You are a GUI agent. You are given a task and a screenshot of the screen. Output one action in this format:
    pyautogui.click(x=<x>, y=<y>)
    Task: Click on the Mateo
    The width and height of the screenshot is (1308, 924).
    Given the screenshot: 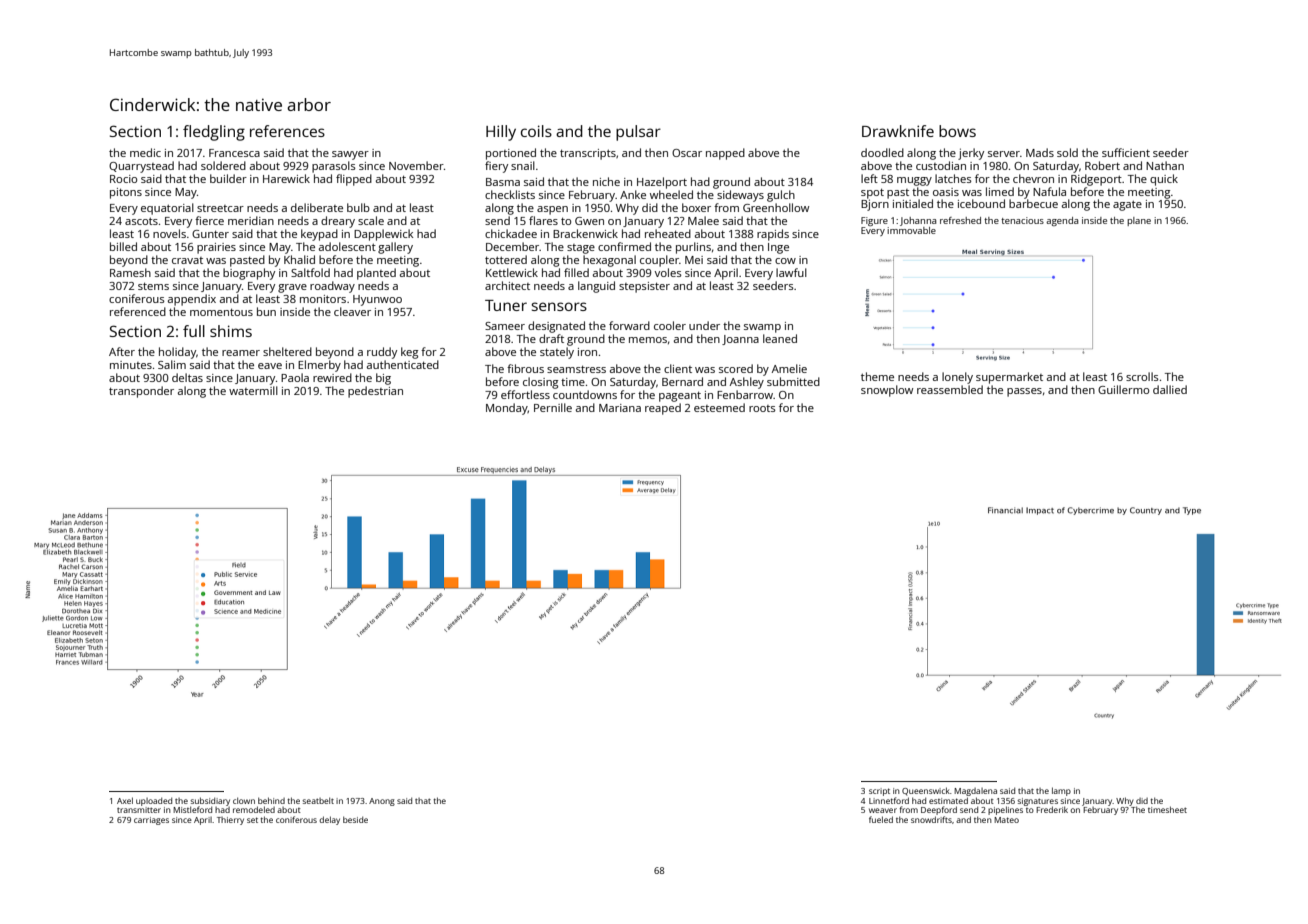 What is the action you would take?
    pyautogui.click(x=1006, y=820)
